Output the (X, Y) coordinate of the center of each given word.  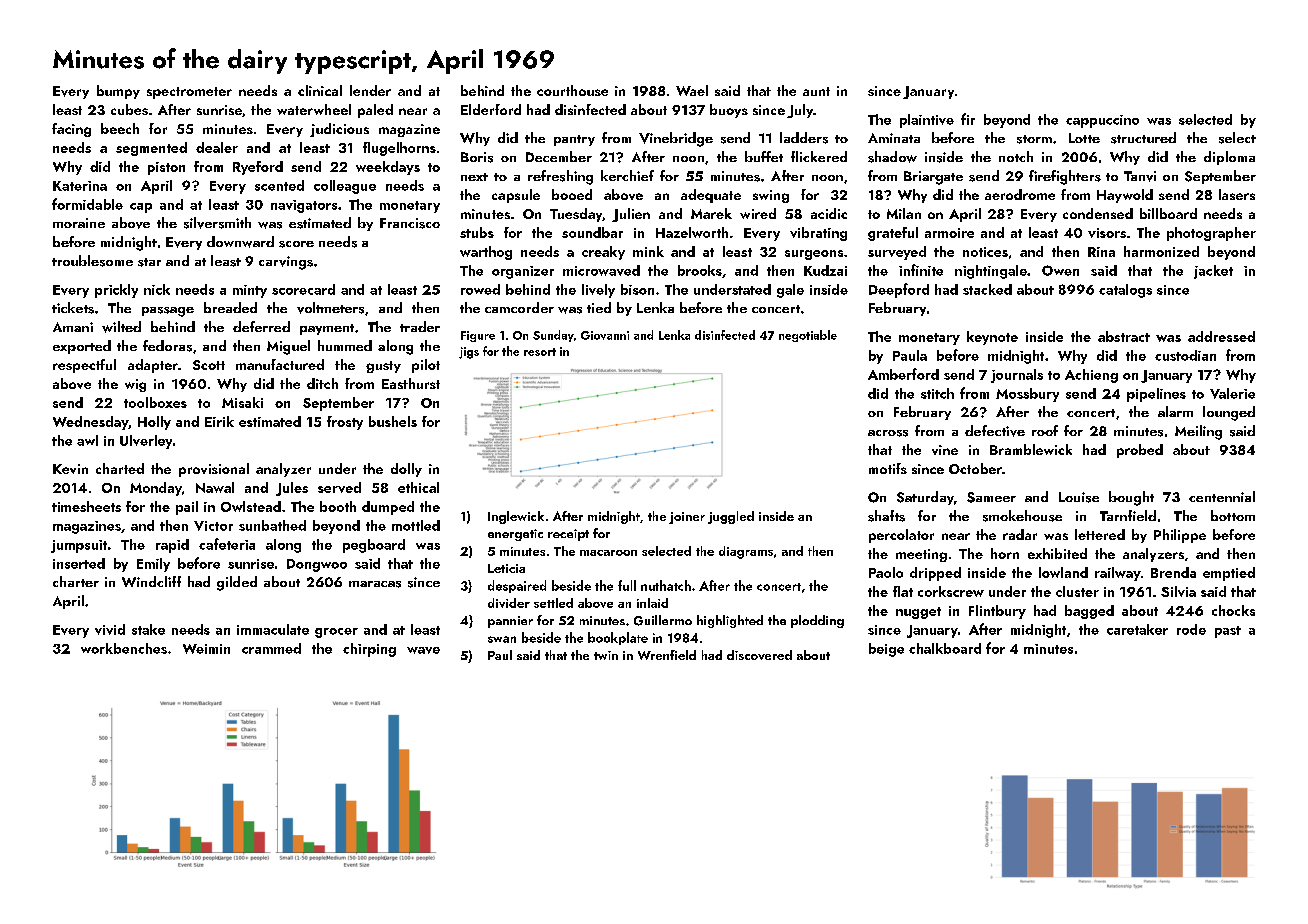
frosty (345, 423)
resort (540, 352)
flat (903, 591)
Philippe (1180, 536)
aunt (816, 91)
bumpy (118, 92)
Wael (692, 90)
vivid (110, 629)
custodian (1185, 355)
